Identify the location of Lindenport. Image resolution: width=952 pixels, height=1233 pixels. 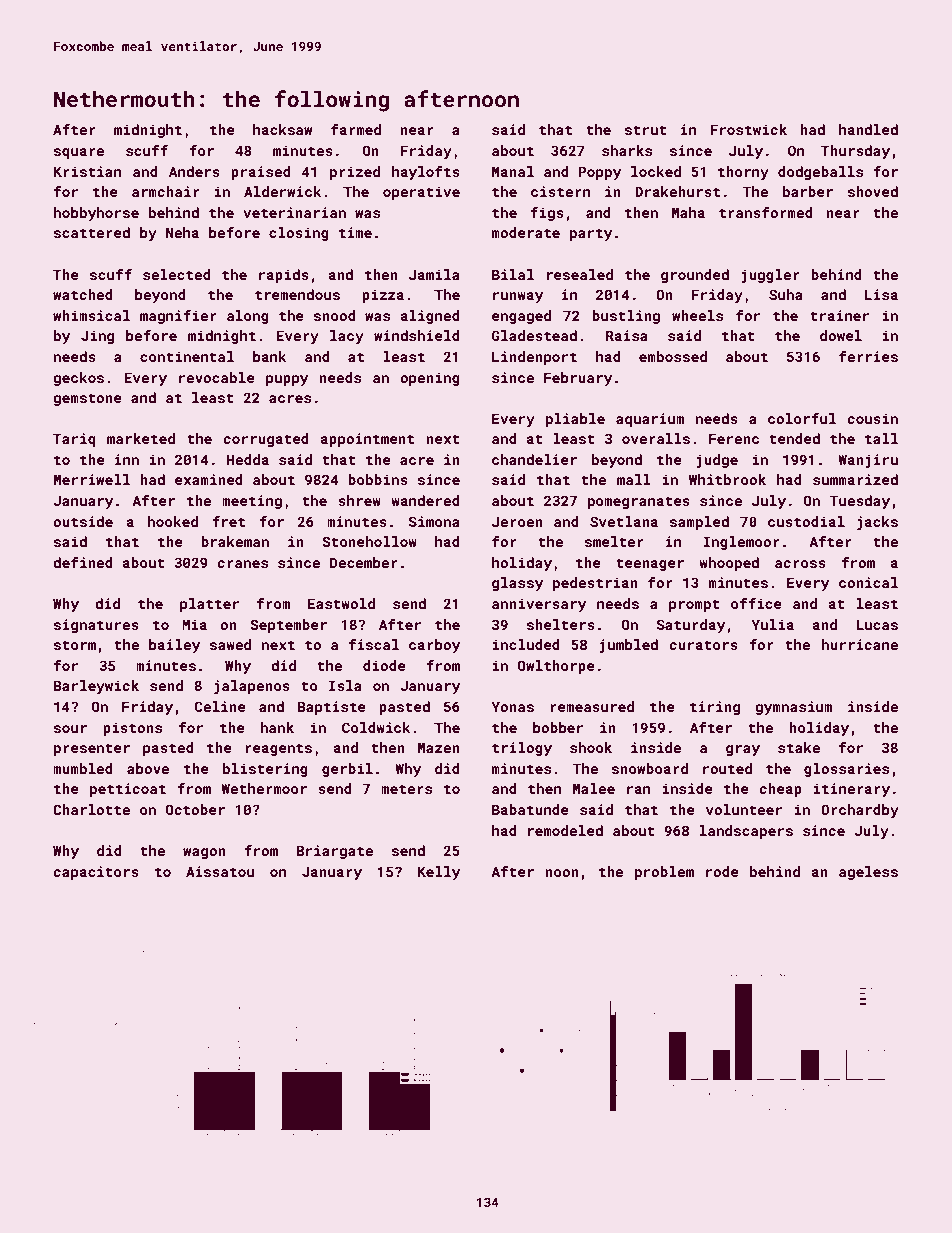
(534, 358).
